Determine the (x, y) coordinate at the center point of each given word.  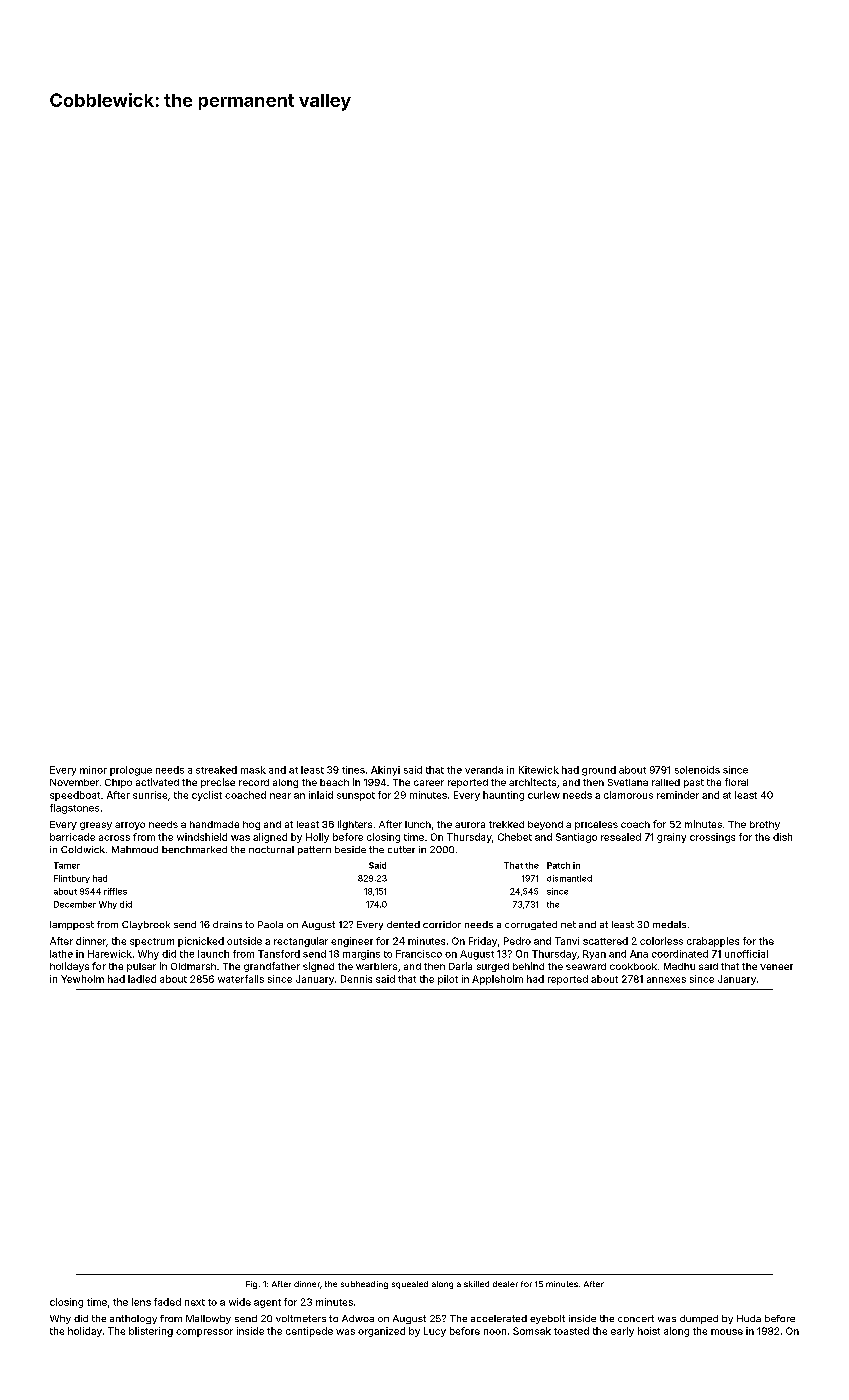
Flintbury (72, 879)
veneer (776, 967)
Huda (749, 1318)
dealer (505, 1284)
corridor (442, 924)
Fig (251, 1285)
